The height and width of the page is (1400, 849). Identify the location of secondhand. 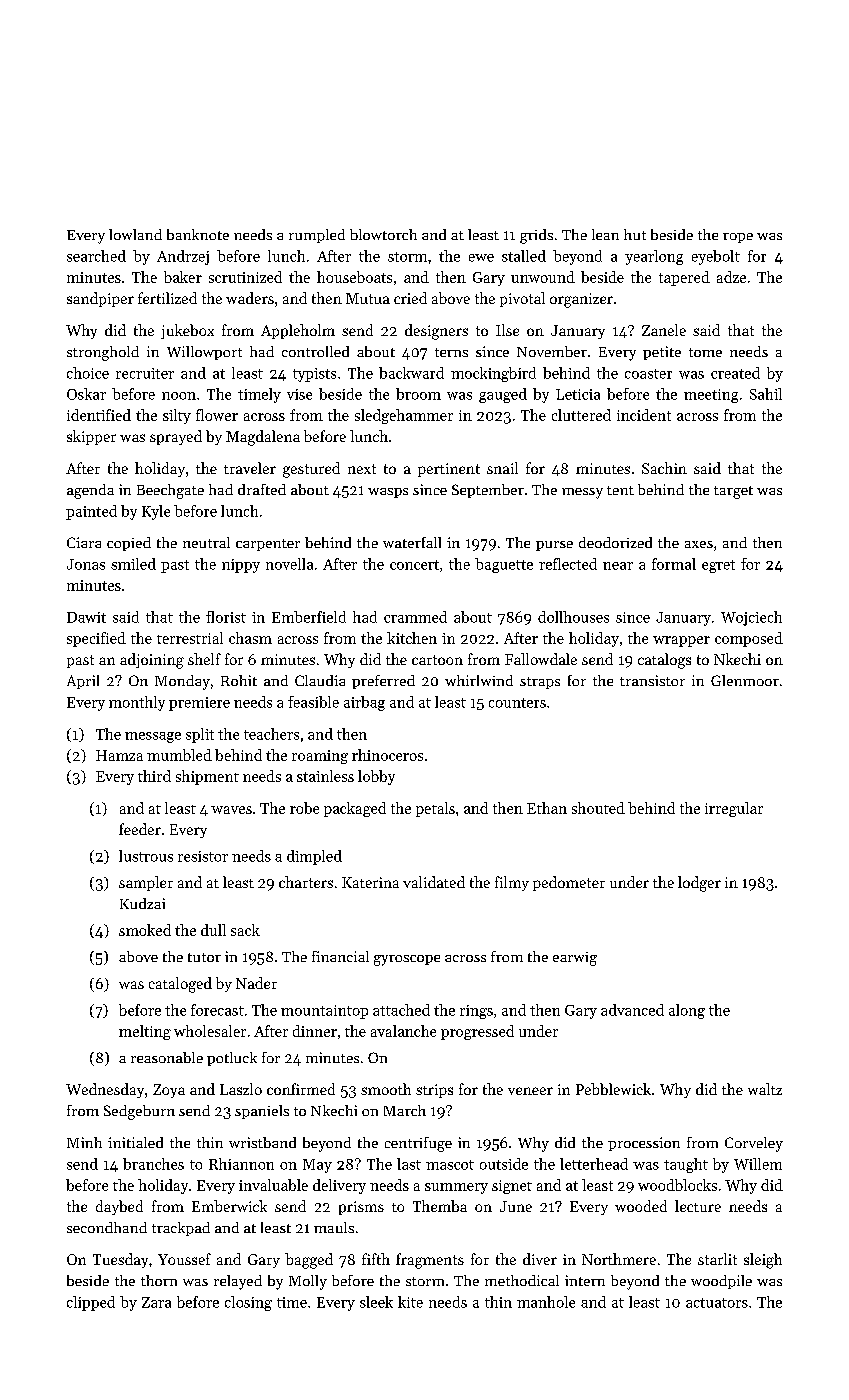
(107, 1227).
